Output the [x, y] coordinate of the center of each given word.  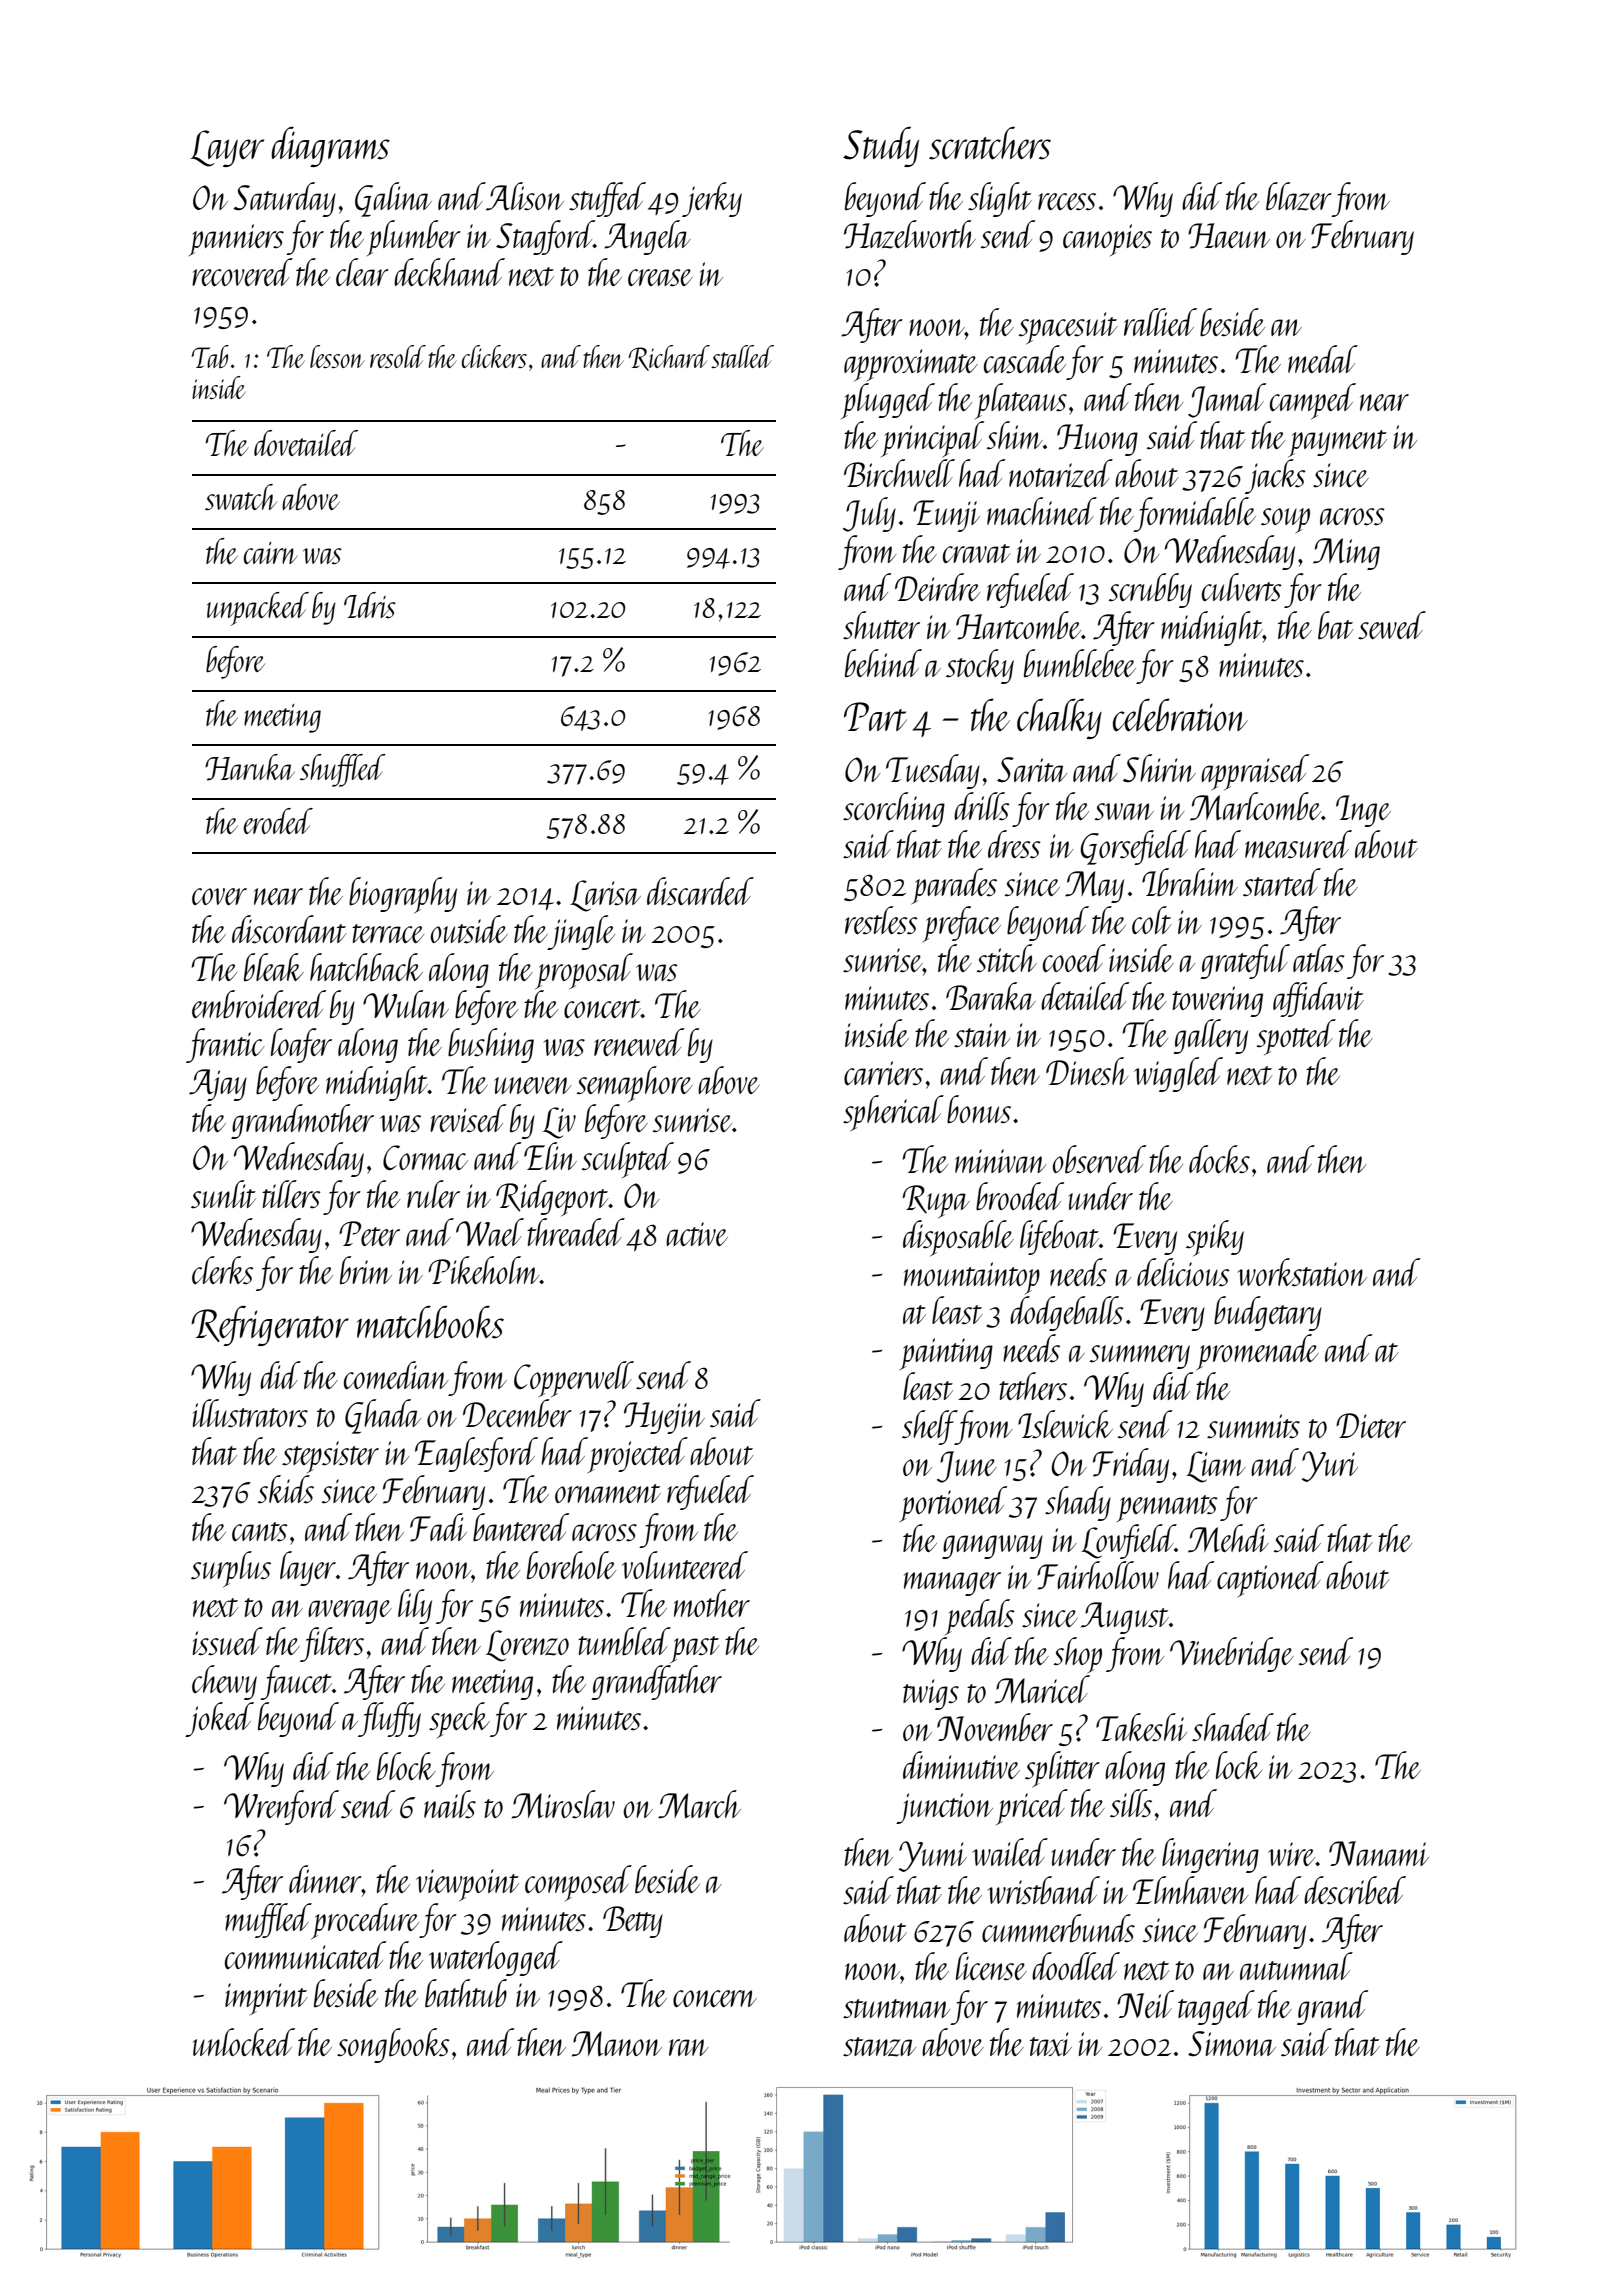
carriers [883, 1073]
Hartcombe [1018, 625]
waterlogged [496, 1958]
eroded [278, 821]
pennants [1167, 1509]
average [350, 1612]
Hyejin [664, 1418]
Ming [1346, 554]
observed [1099, 1159]
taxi [1051, 2044]
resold [398, 356]
